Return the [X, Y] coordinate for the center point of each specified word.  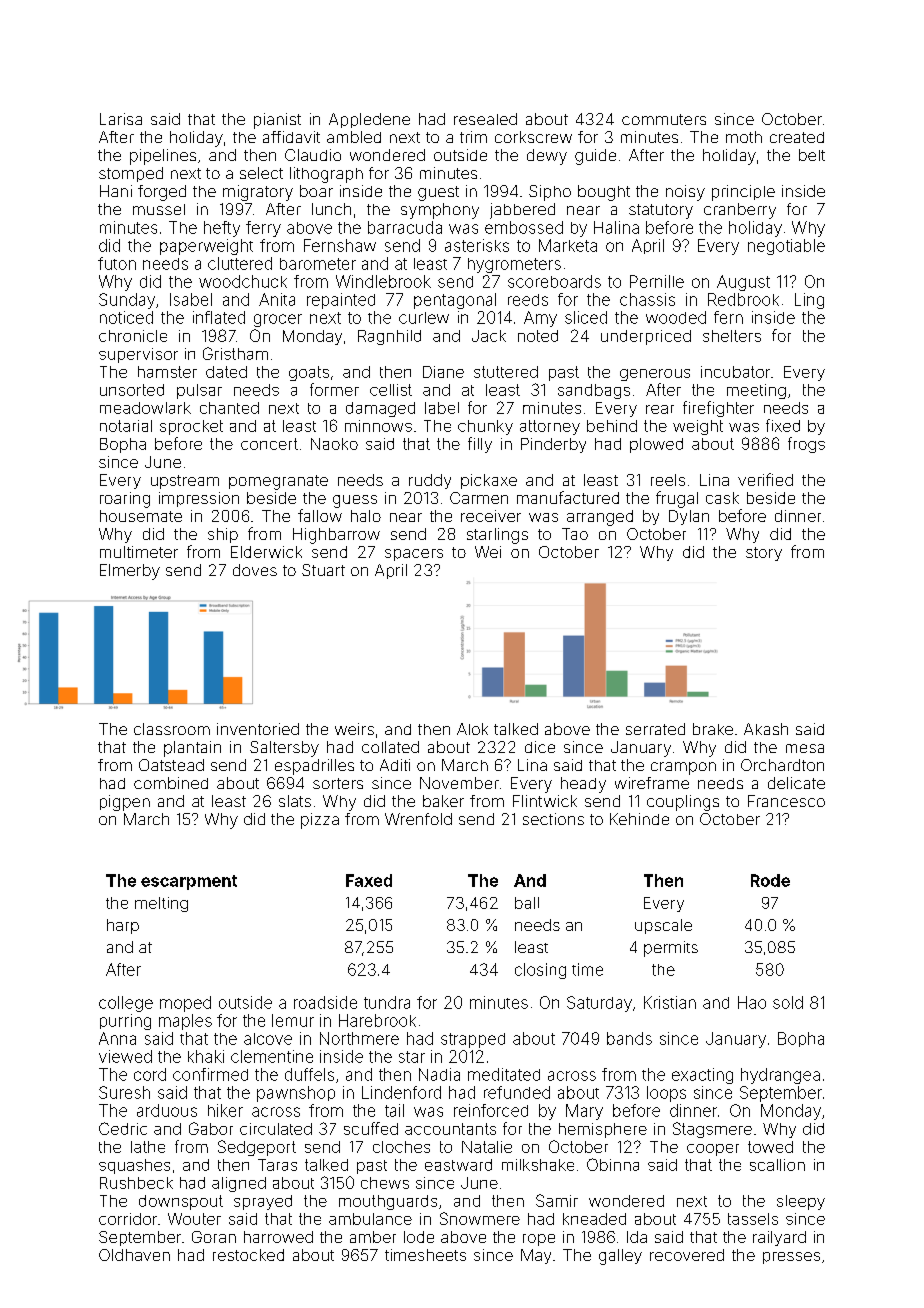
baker [443, 801]
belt [812, 155]
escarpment [189, 882]
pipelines [163, 157]
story [764, 554]
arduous [167, 1110]
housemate [141, 516]
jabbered [522, 211]
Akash [766, 729]
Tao [575, 534]
